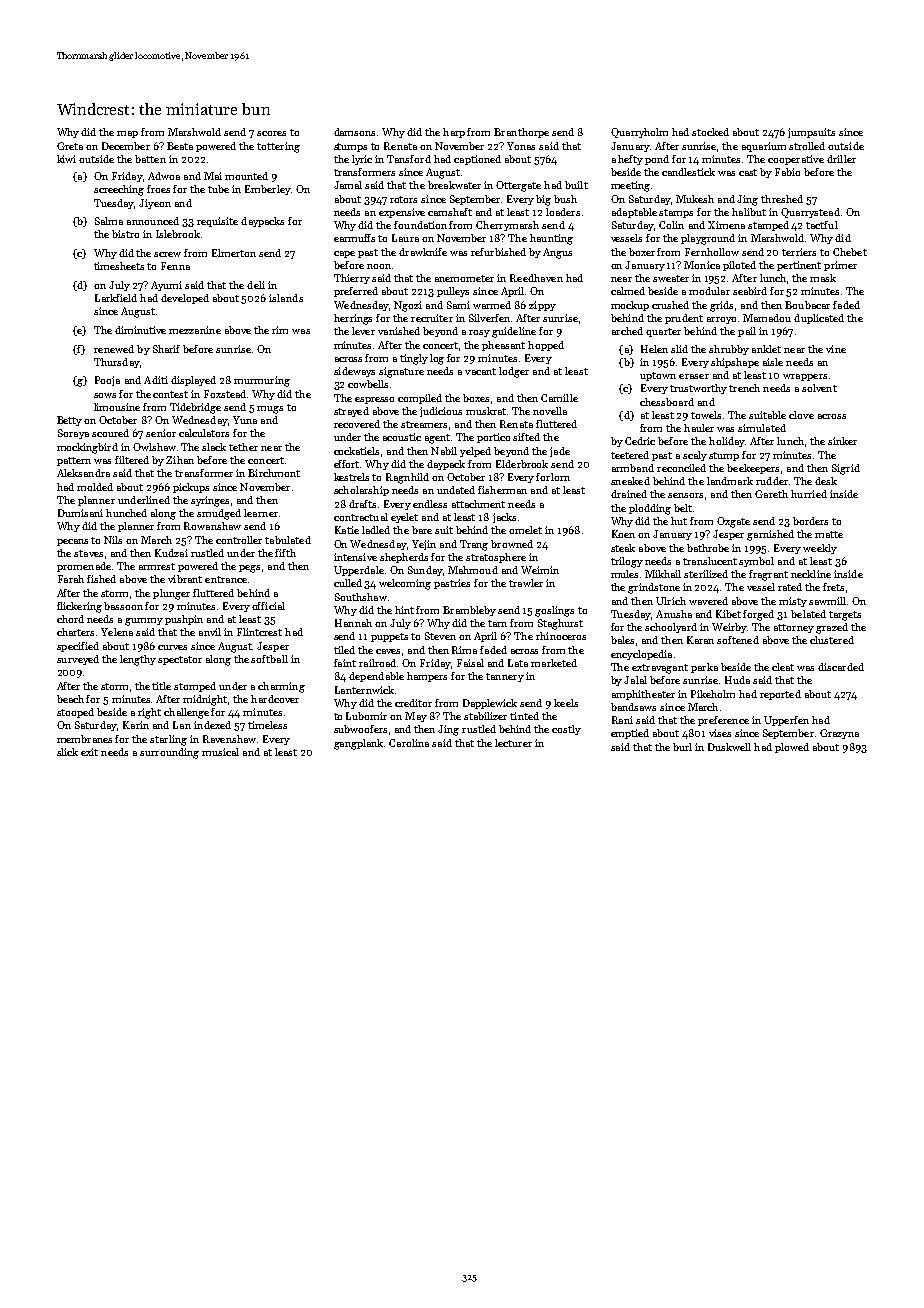  What do you see at coordinates (379, 266) in the image?
I see `noon` at bounding box center [379, 266].
